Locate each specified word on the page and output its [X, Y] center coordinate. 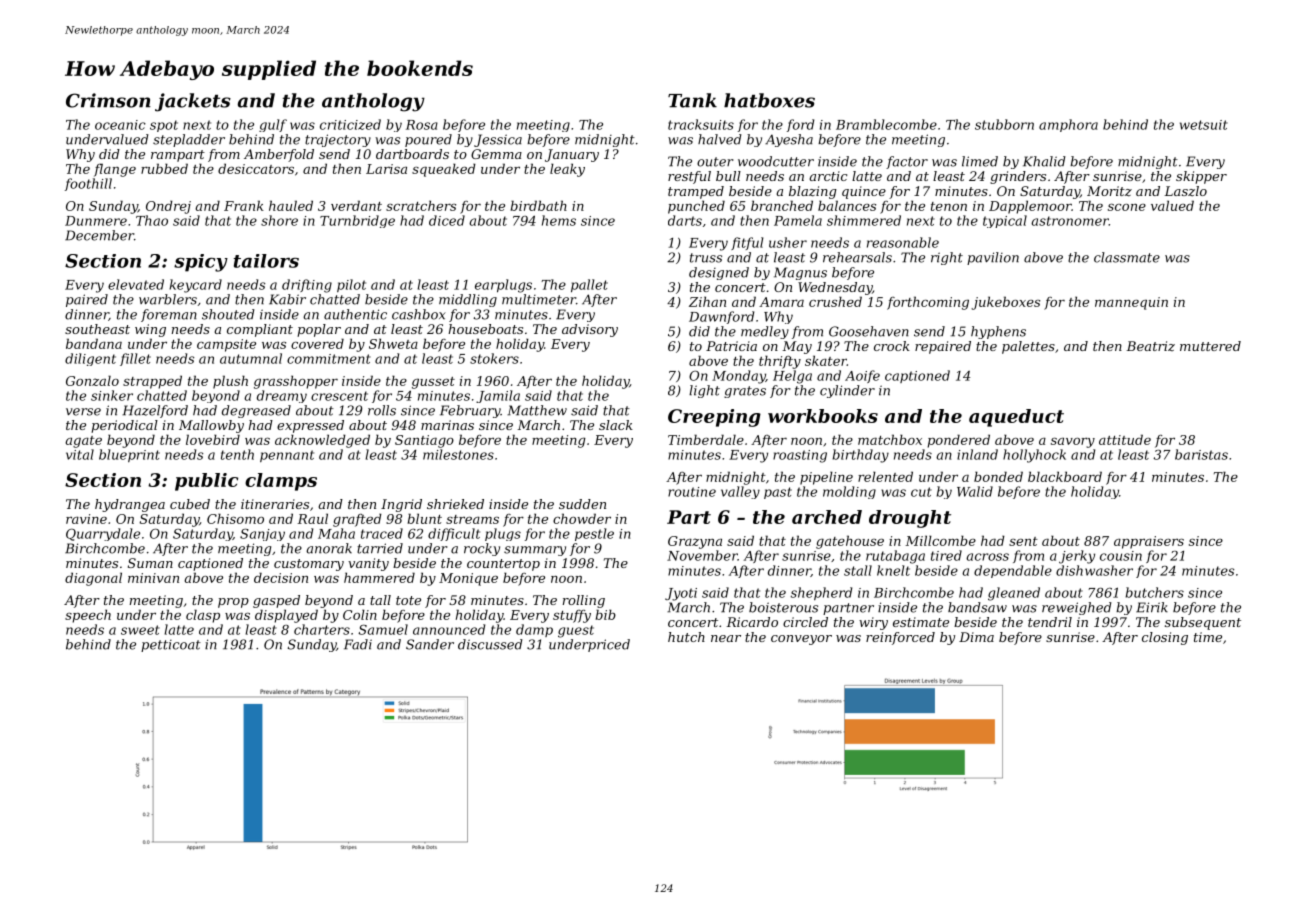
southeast [97, 329]
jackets [193, 102]
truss [706, 258]
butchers [1155, 592]
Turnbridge [357, 221]
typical [1005, 221]
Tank [692, 100]
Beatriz [1150, 346]
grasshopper [296, 382]
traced [382, 533]
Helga [792, 377]
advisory [590, 330]
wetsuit [1204, 125]
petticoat [171, 646]
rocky [482, 549]
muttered [1210, 346]
